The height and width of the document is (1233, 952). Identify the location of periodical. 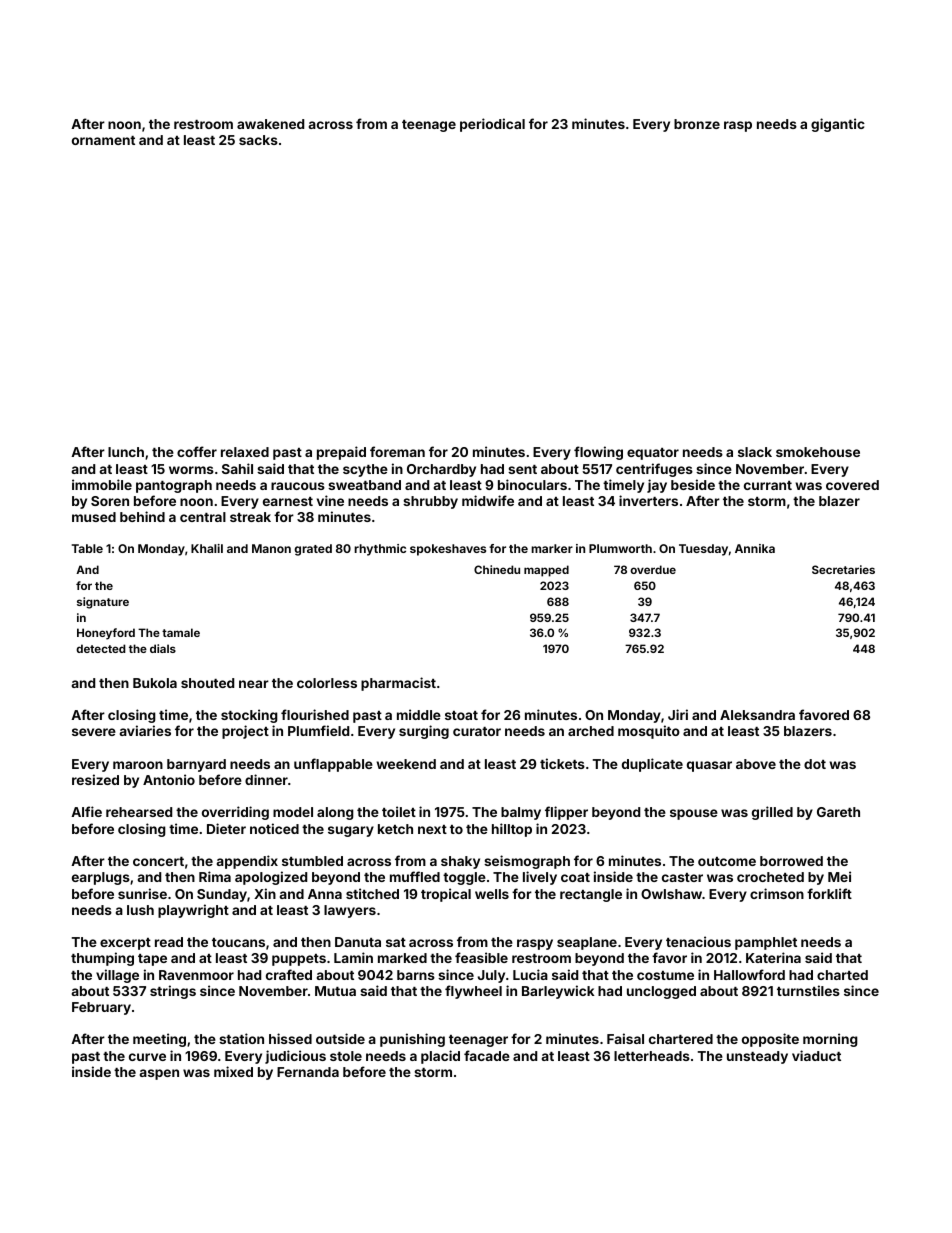
(492, 125).
